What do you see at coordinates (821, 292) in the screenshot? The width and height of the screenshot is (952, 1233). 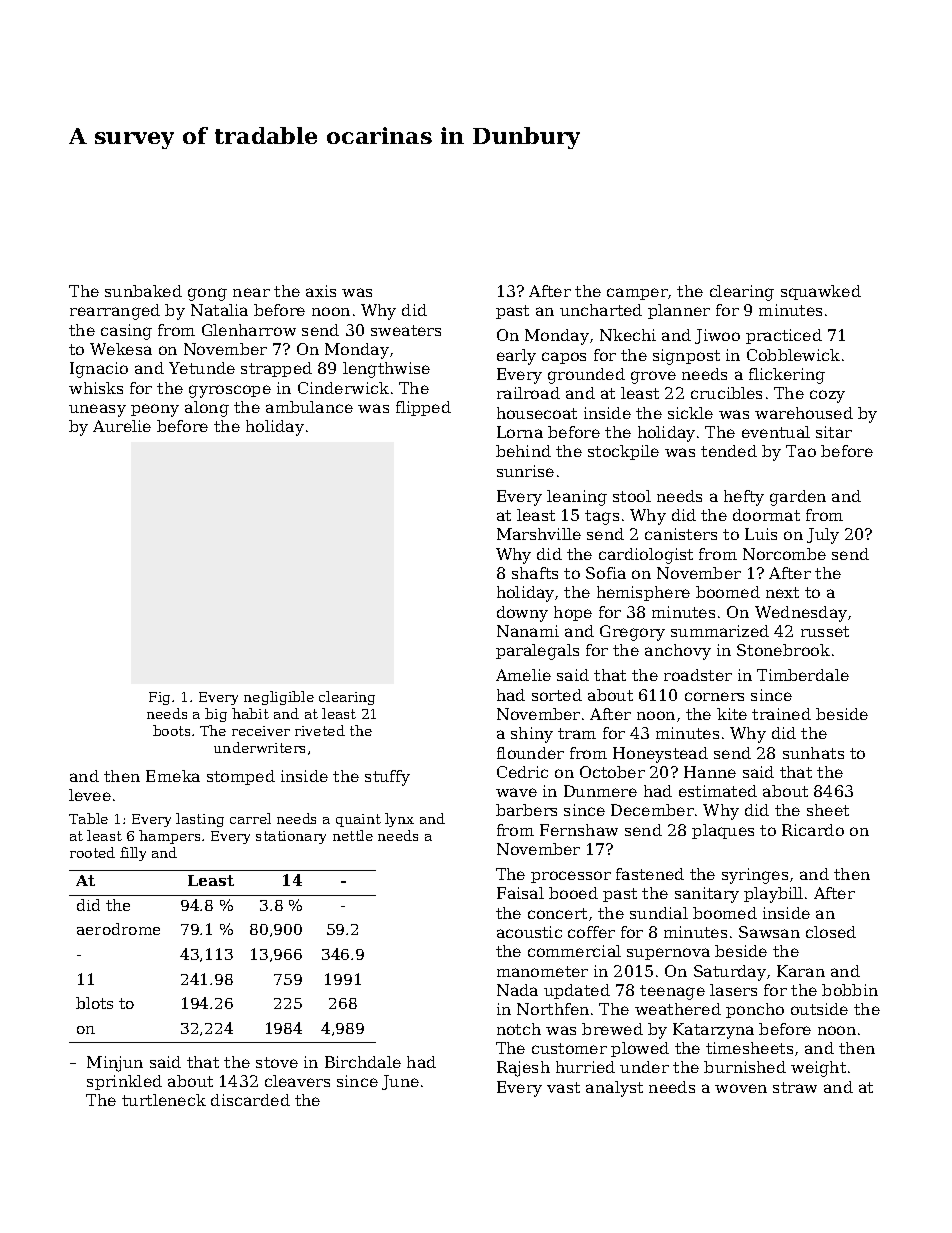 I see `squawked` at bounding box center [821, 292].
